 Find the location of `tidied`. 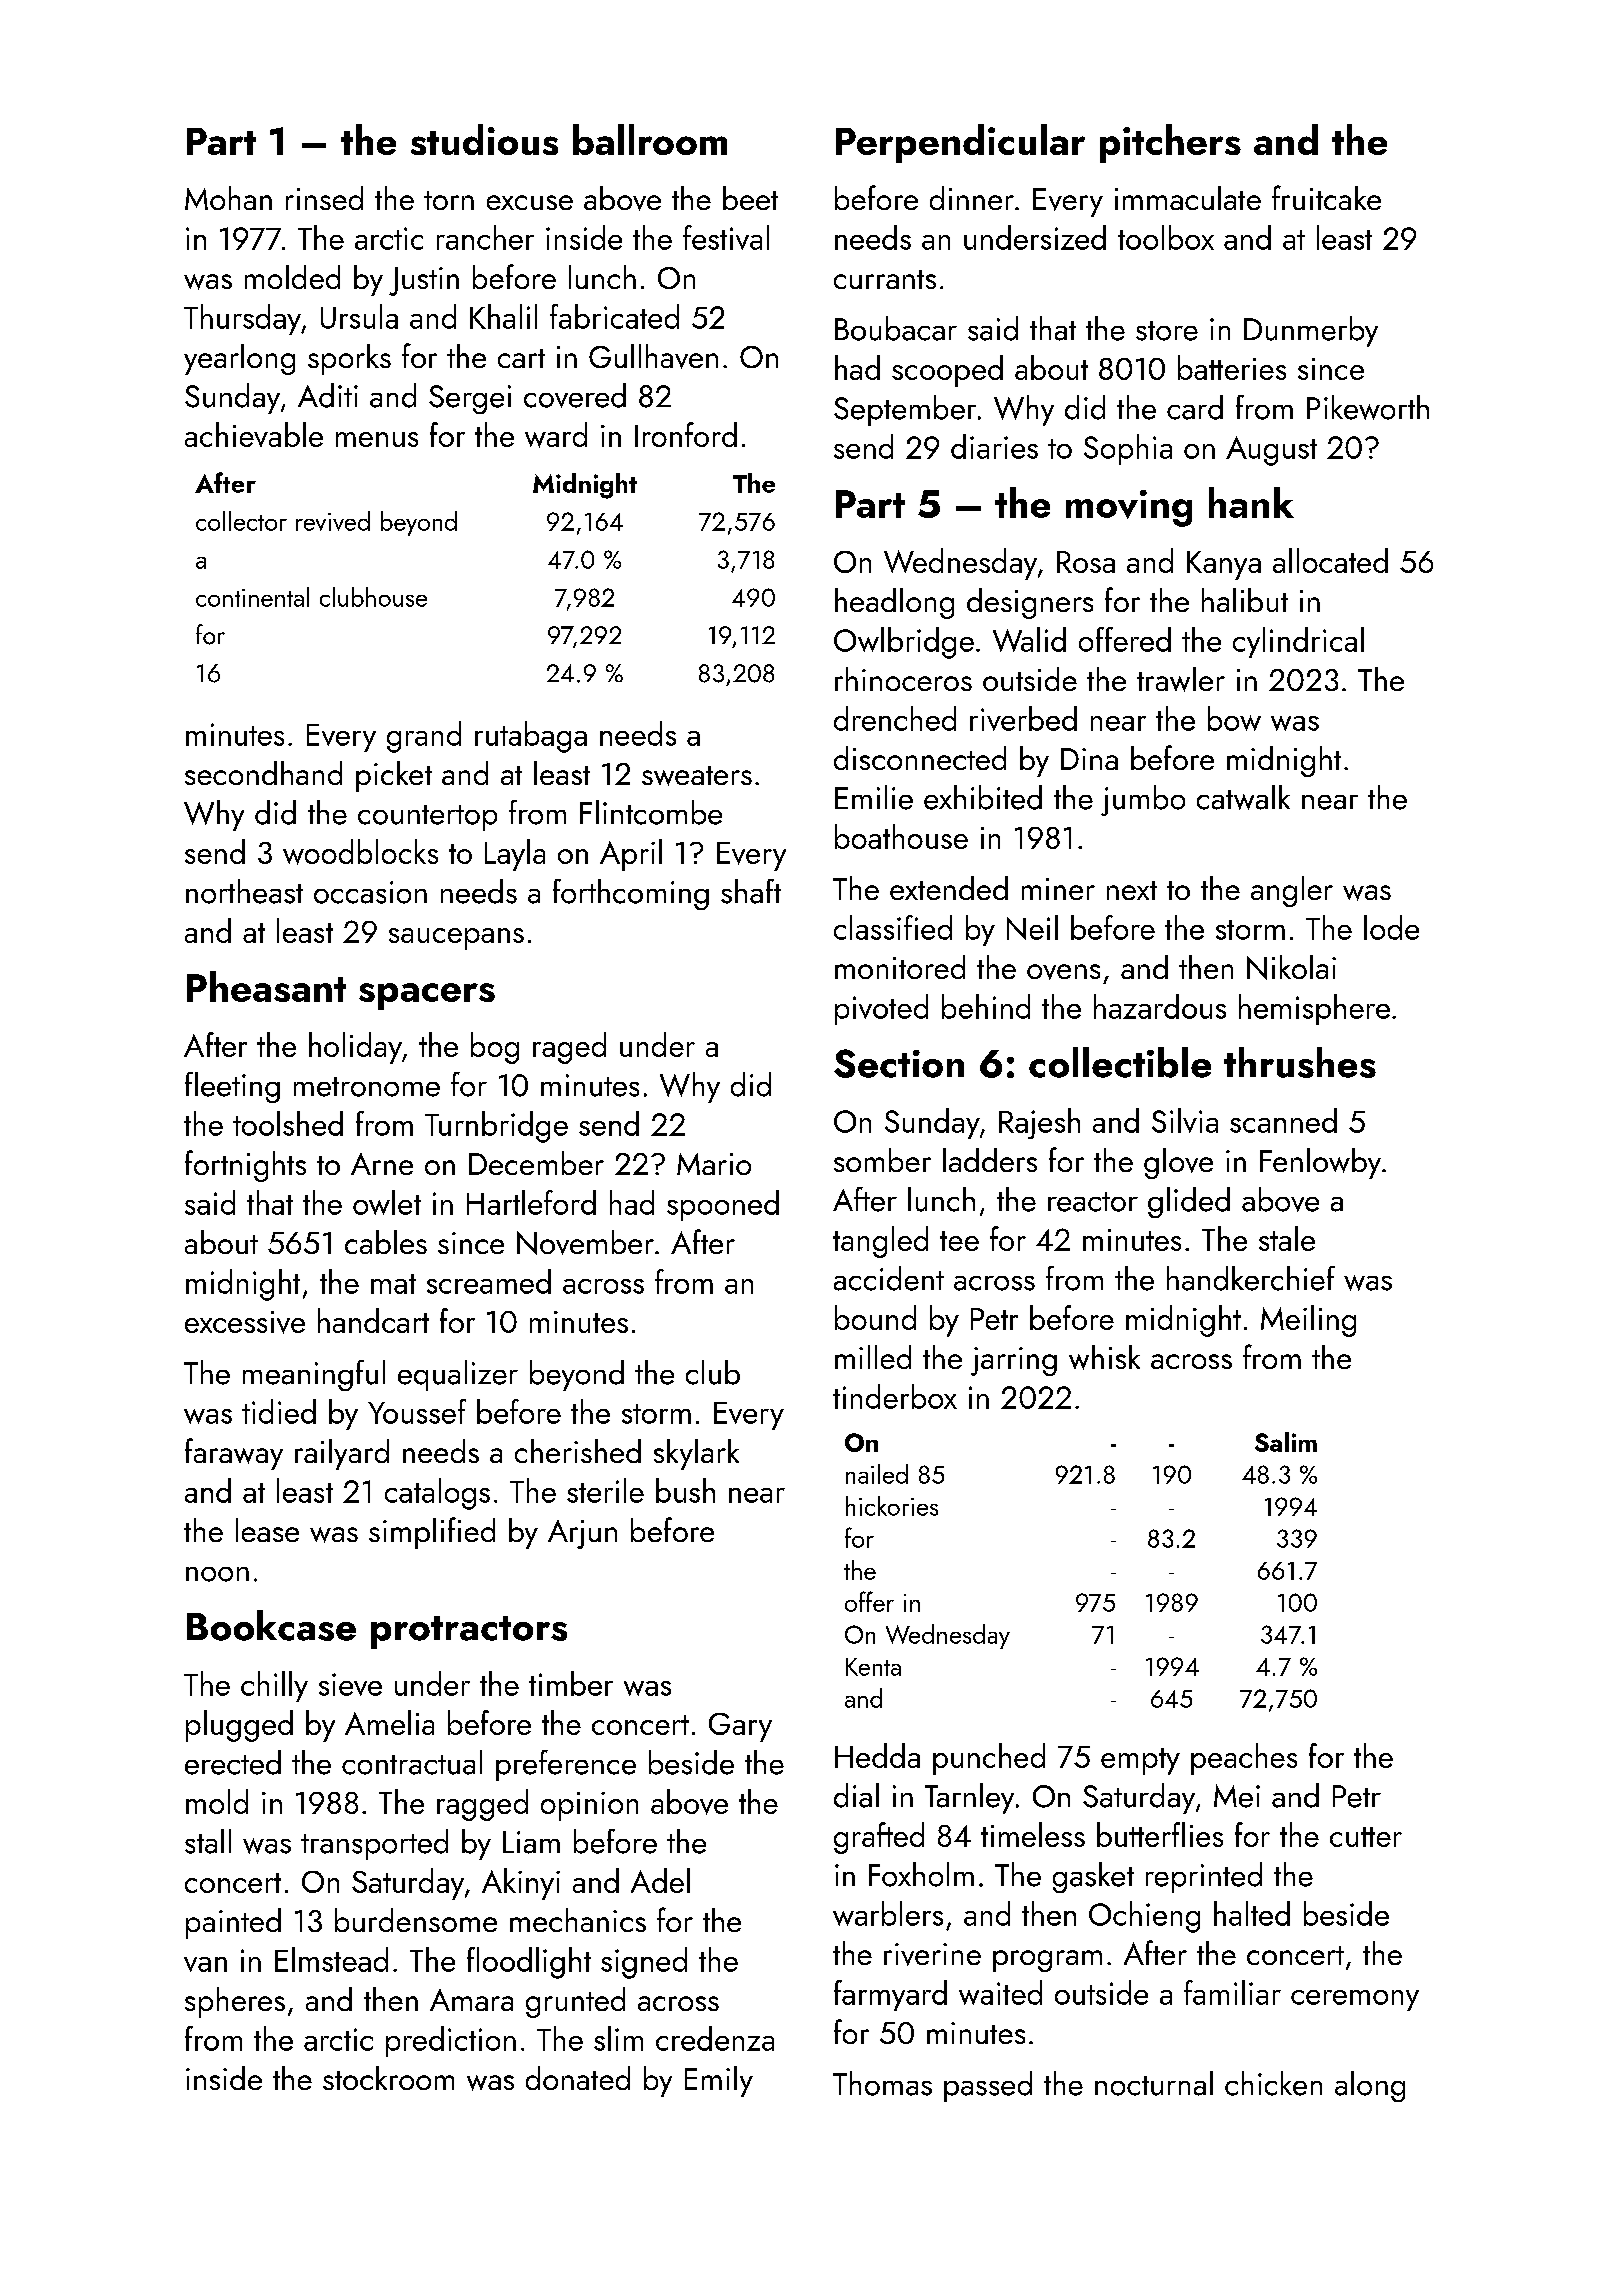

tidied is located at coordinates (279, 1411).
